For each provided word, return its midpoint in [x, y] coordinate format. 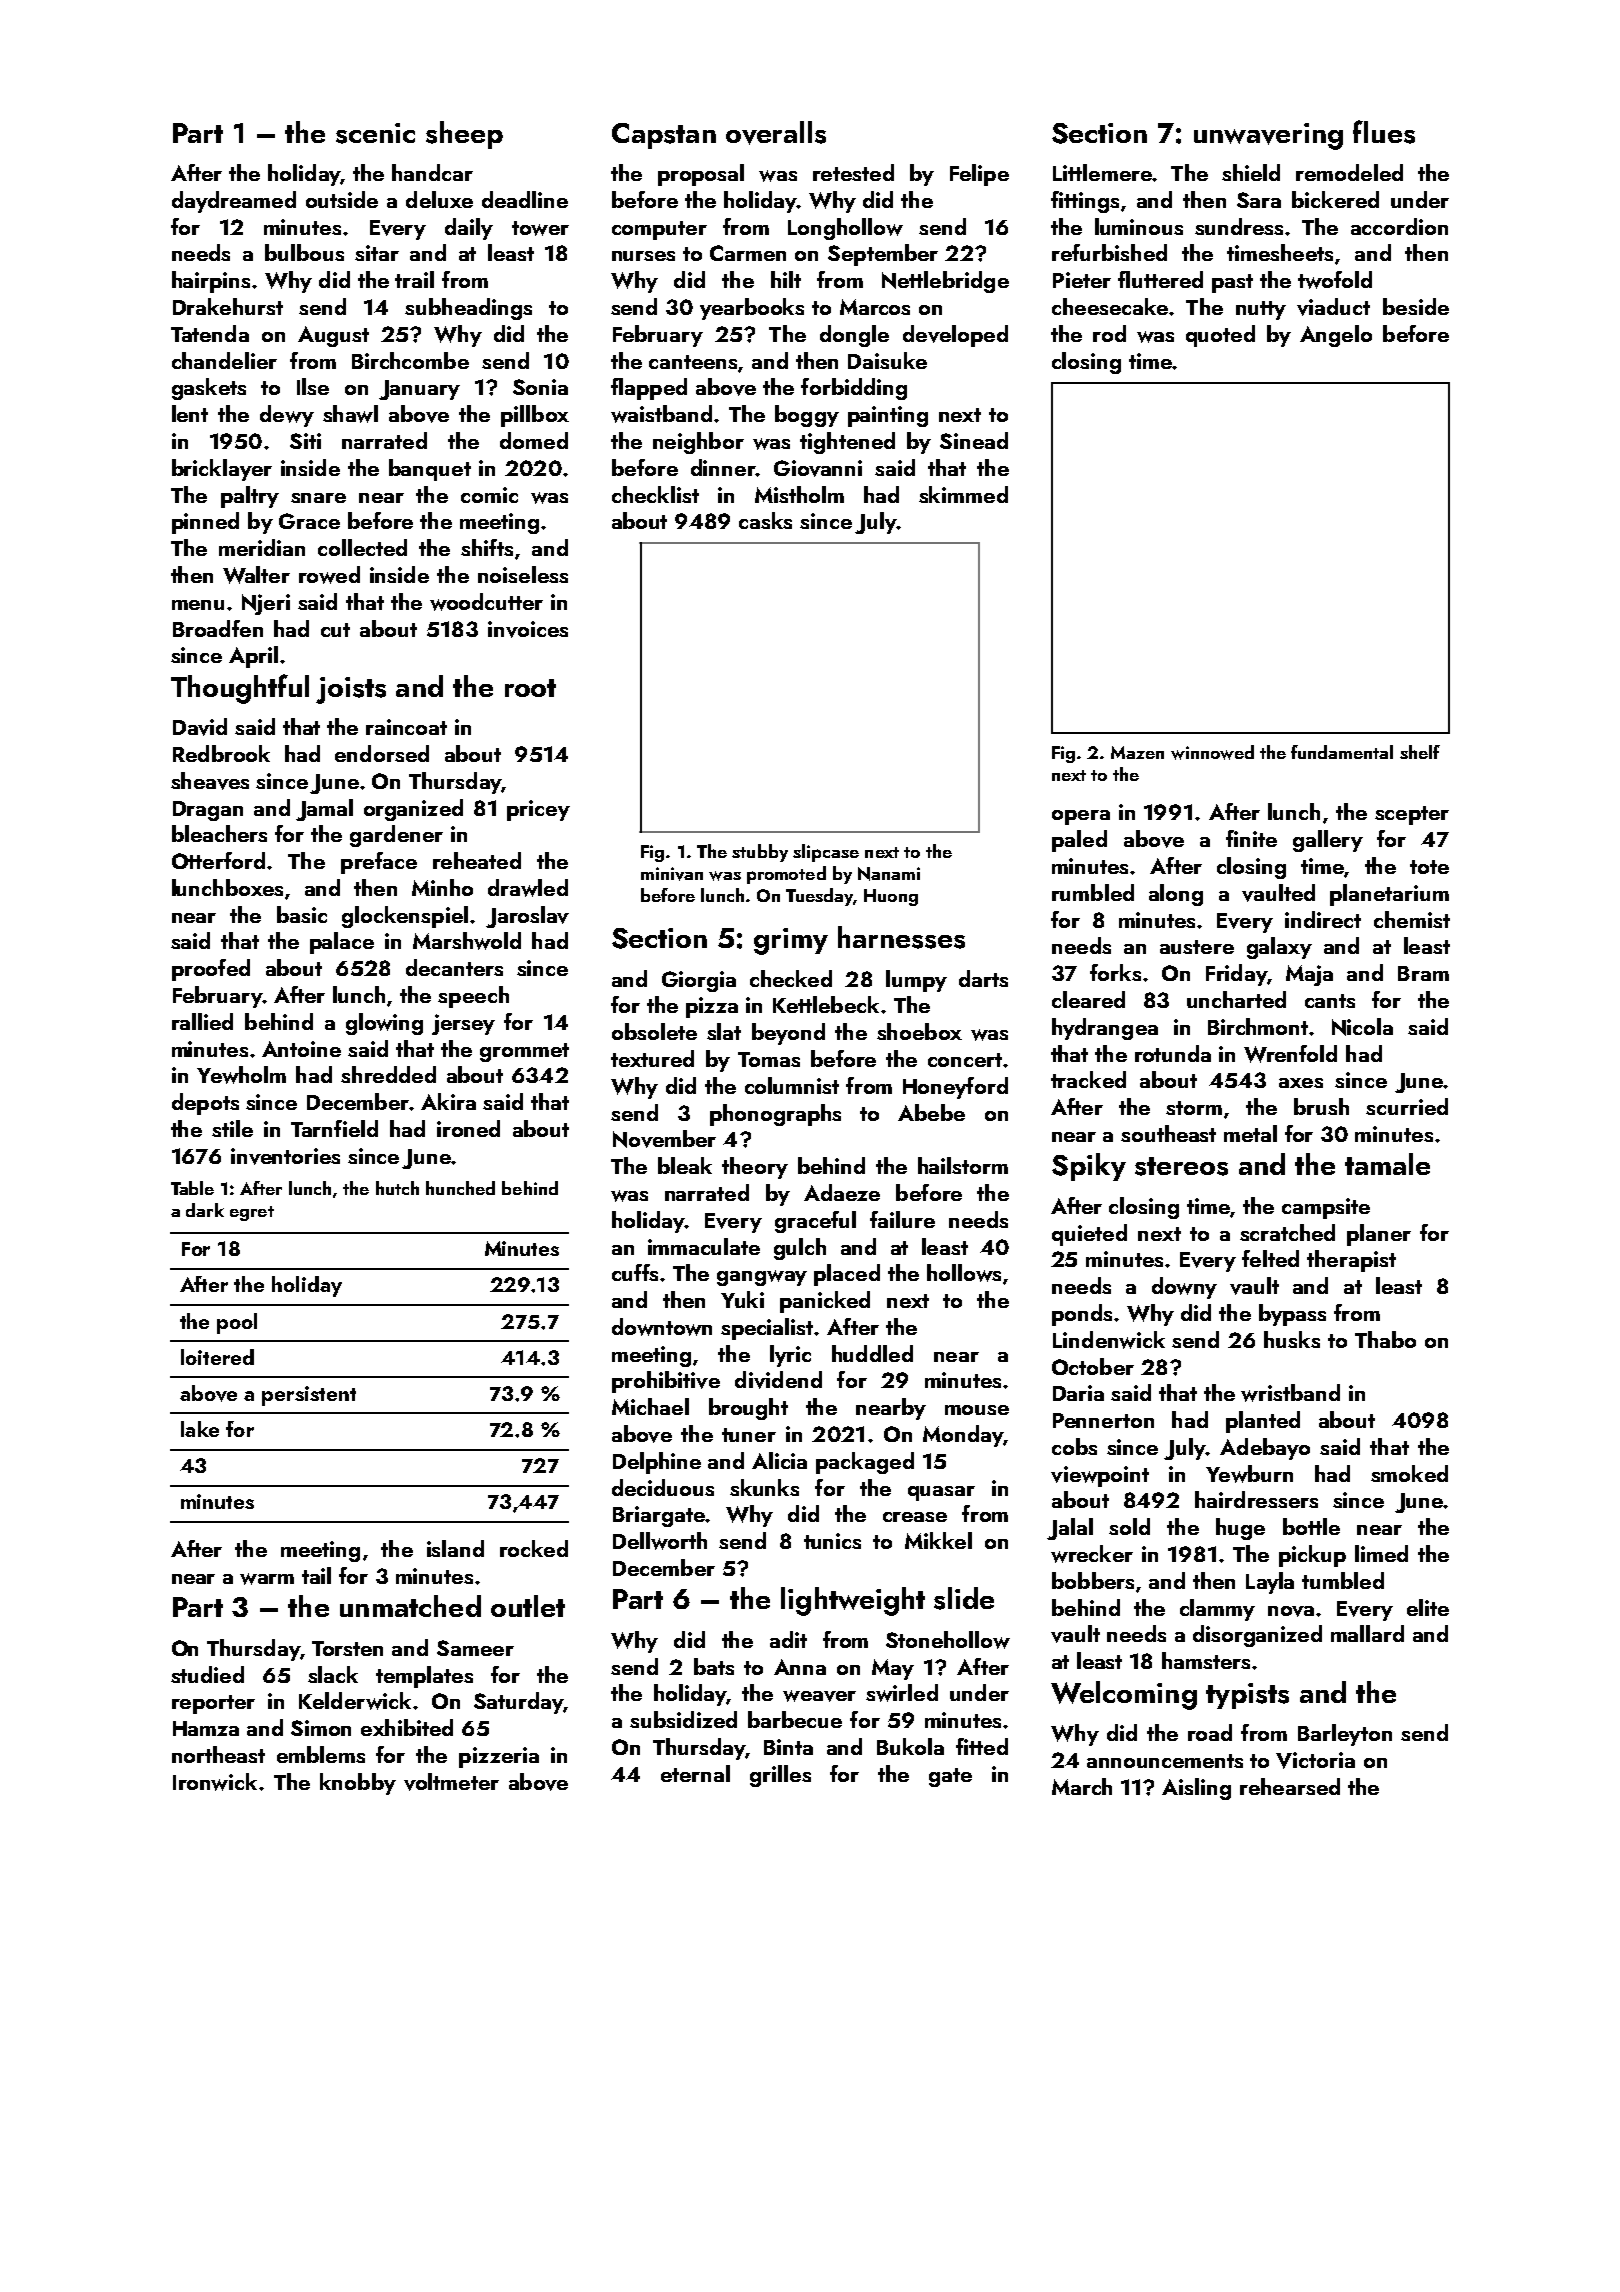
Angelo [1336, 336]
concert [965, 1060]
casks [765, 520]
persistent [309, 1396]
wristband [1290, 1393]
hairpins [211, 282]
